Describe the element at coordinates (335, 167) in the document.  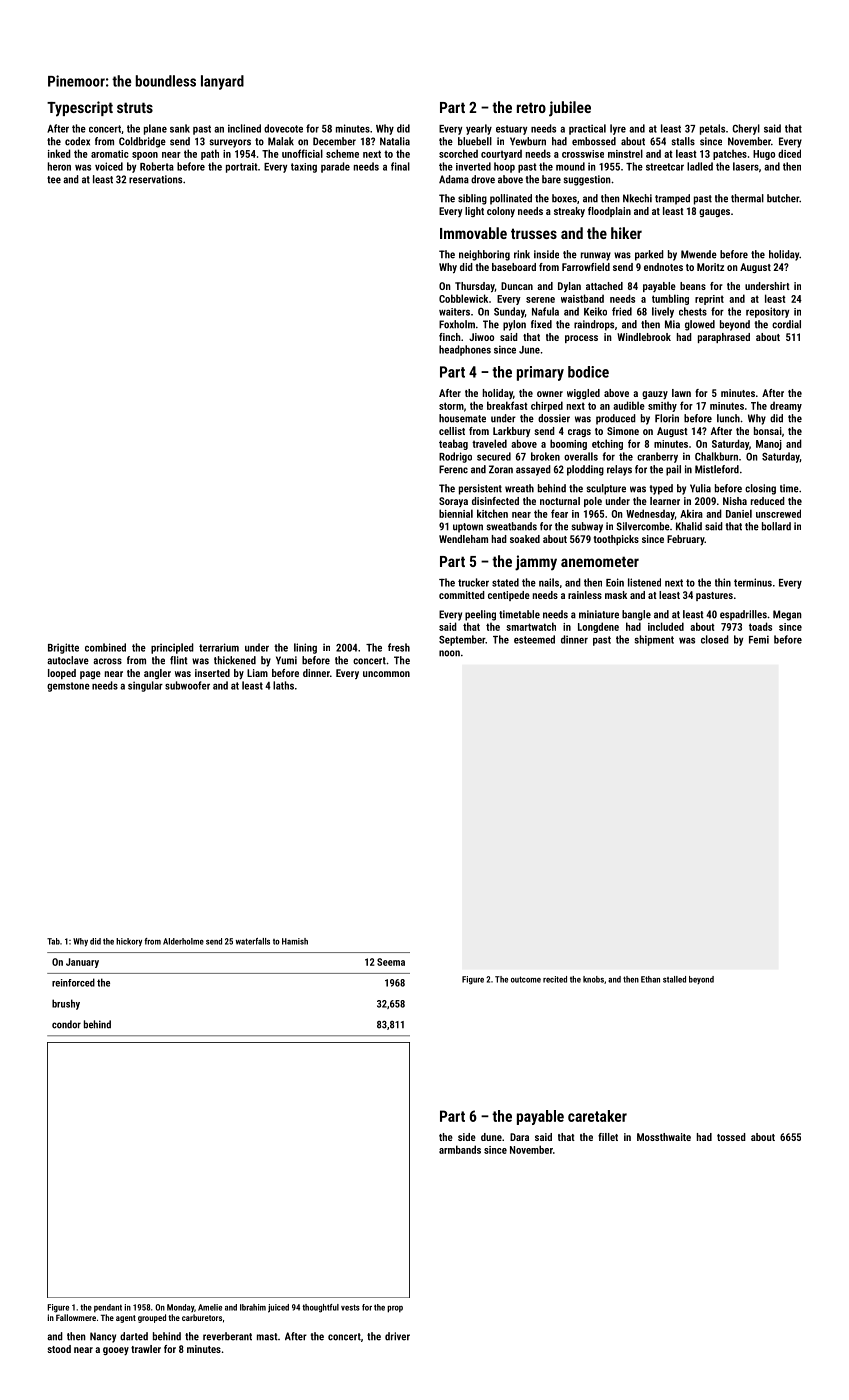
I see `parade` at that location.
